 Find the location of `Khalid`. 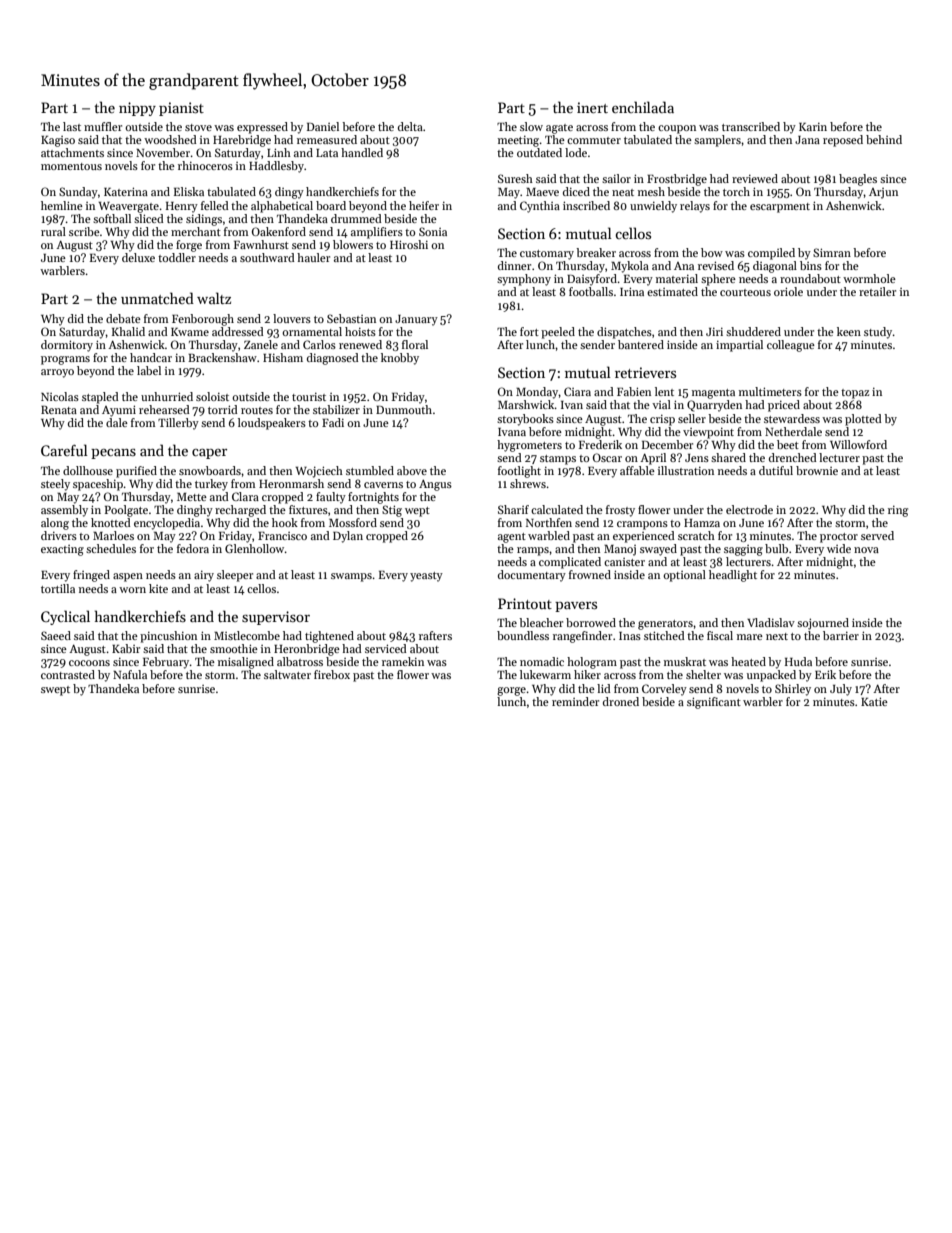

Khalid is located at coordinates (128, 331).
